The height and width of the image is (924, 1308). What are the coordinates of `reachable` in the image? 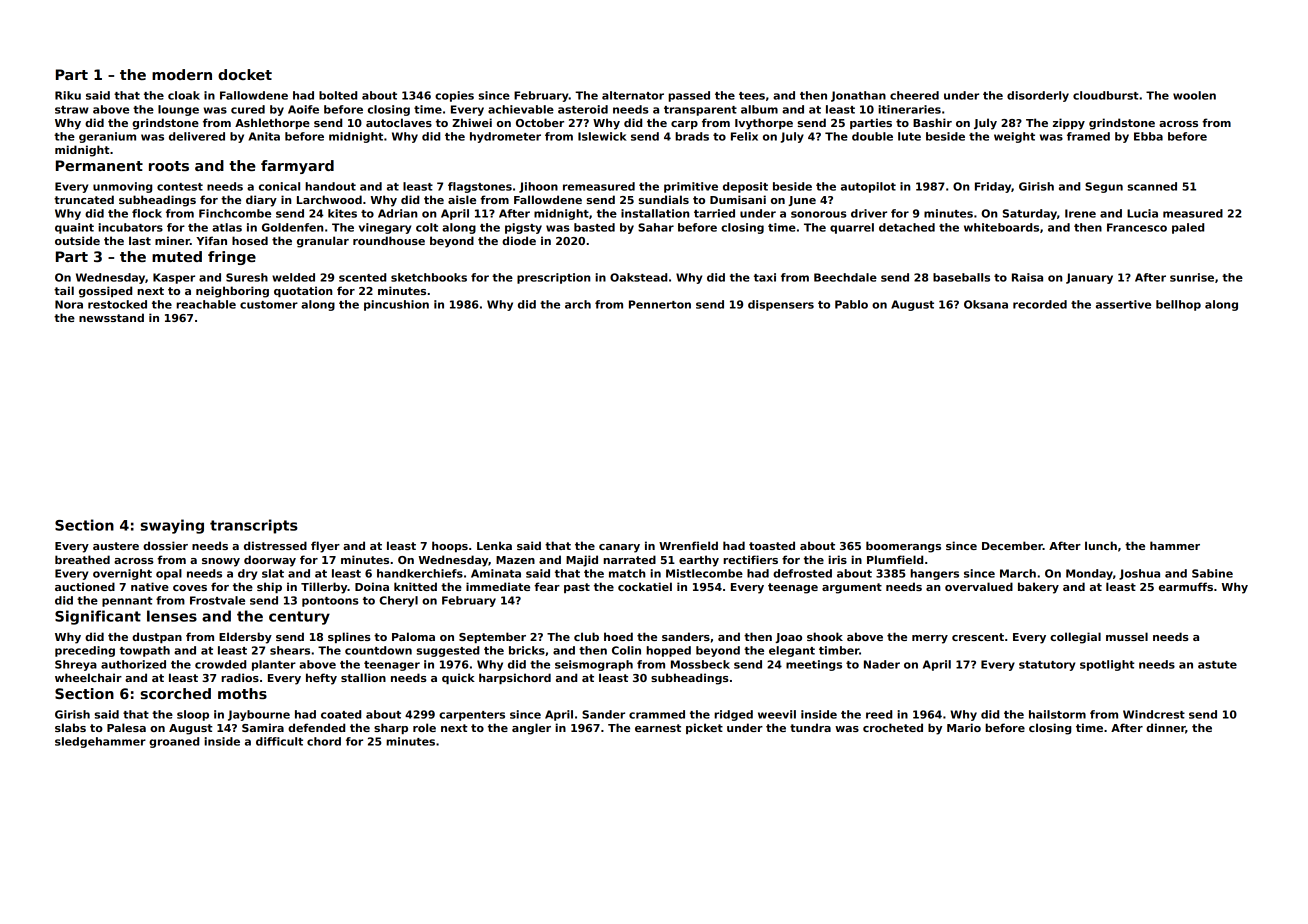 It's located at (206, 304).
